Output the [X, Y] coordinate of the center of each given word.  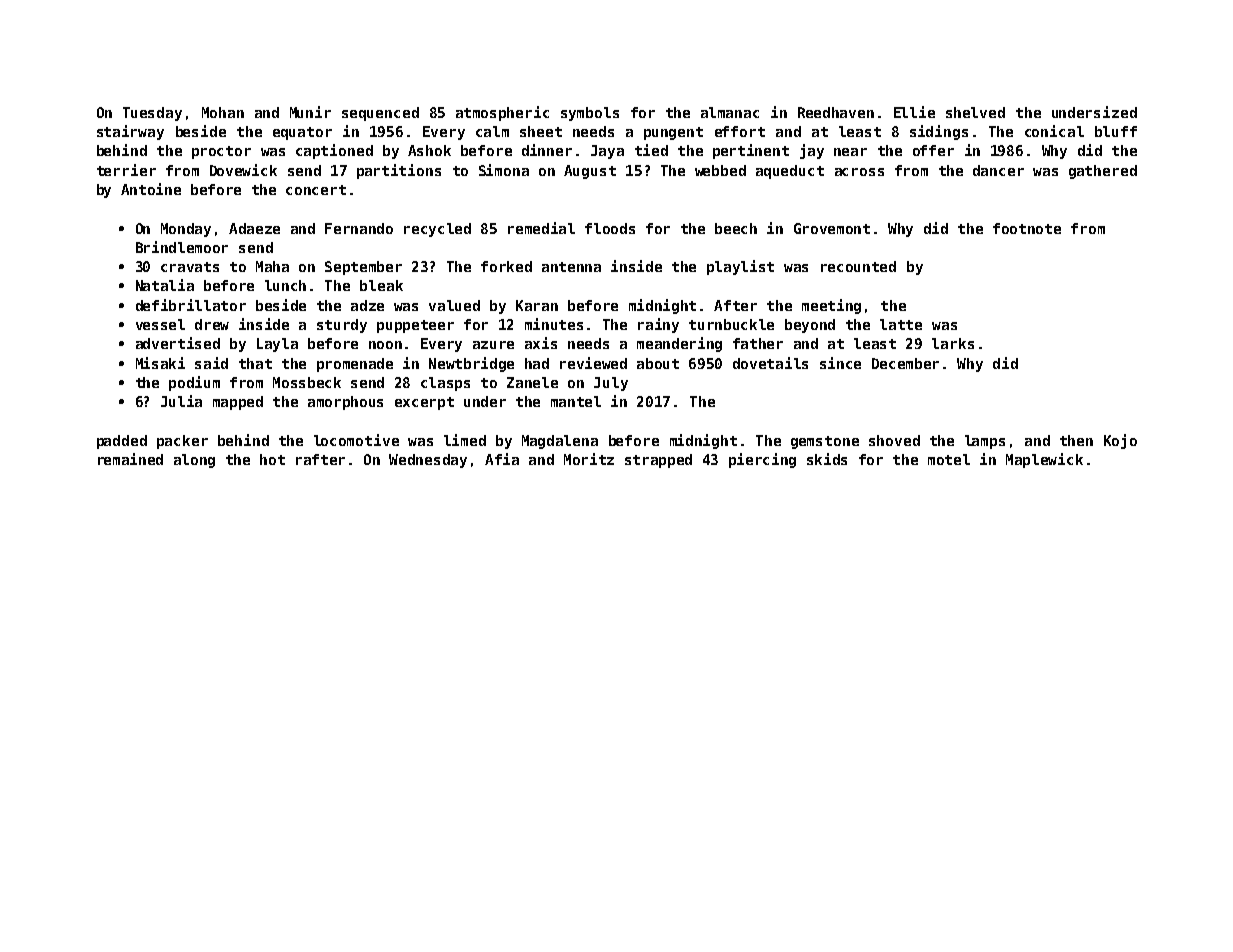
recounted [858, 266]
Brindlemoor [182, 247]
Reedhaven [836, 112]
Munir [310, 112]
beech [736, 228]
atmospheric [502, 113]
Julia [181, 401]
